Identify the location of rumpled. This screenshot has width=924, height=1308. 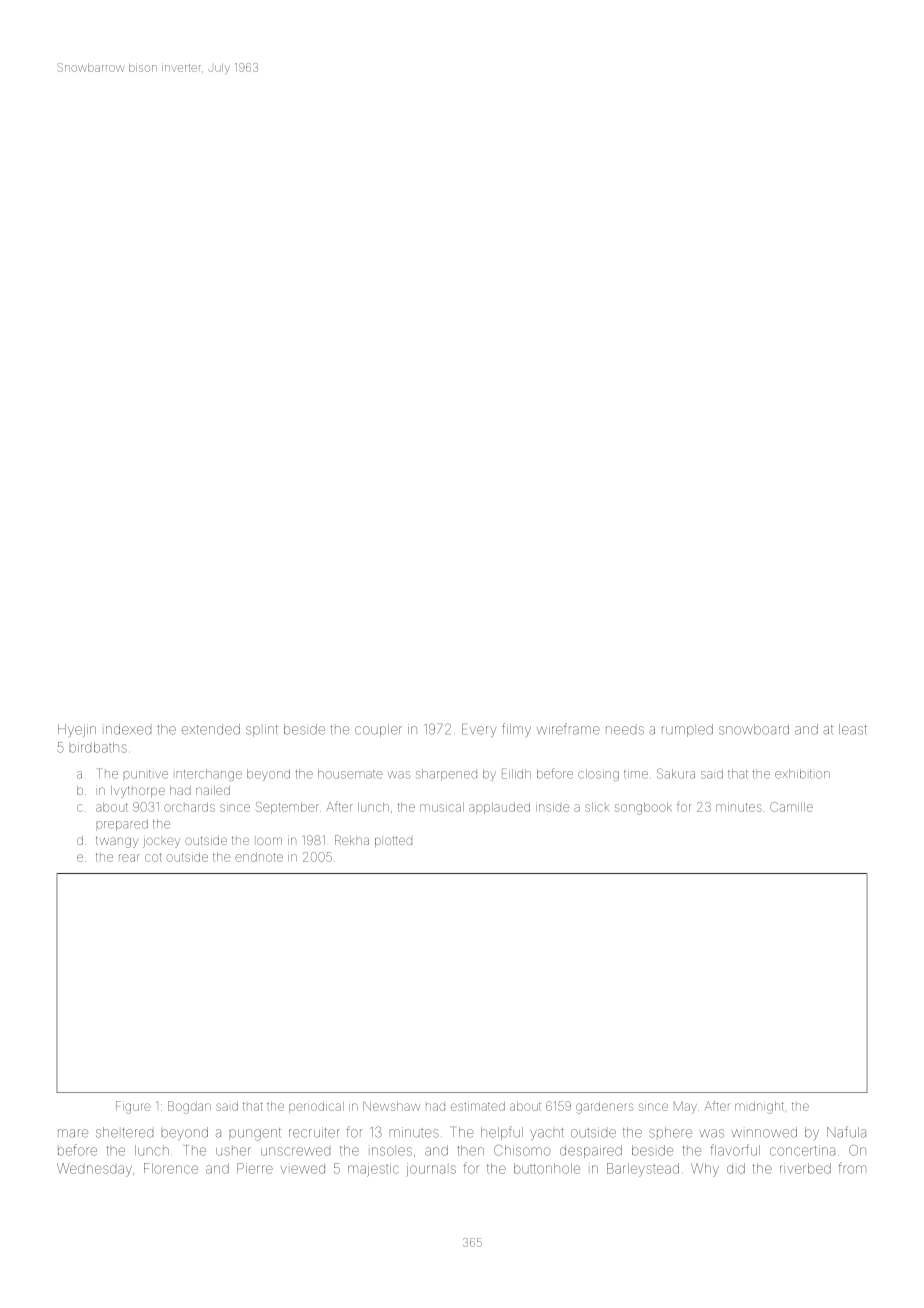
(687, 730).
